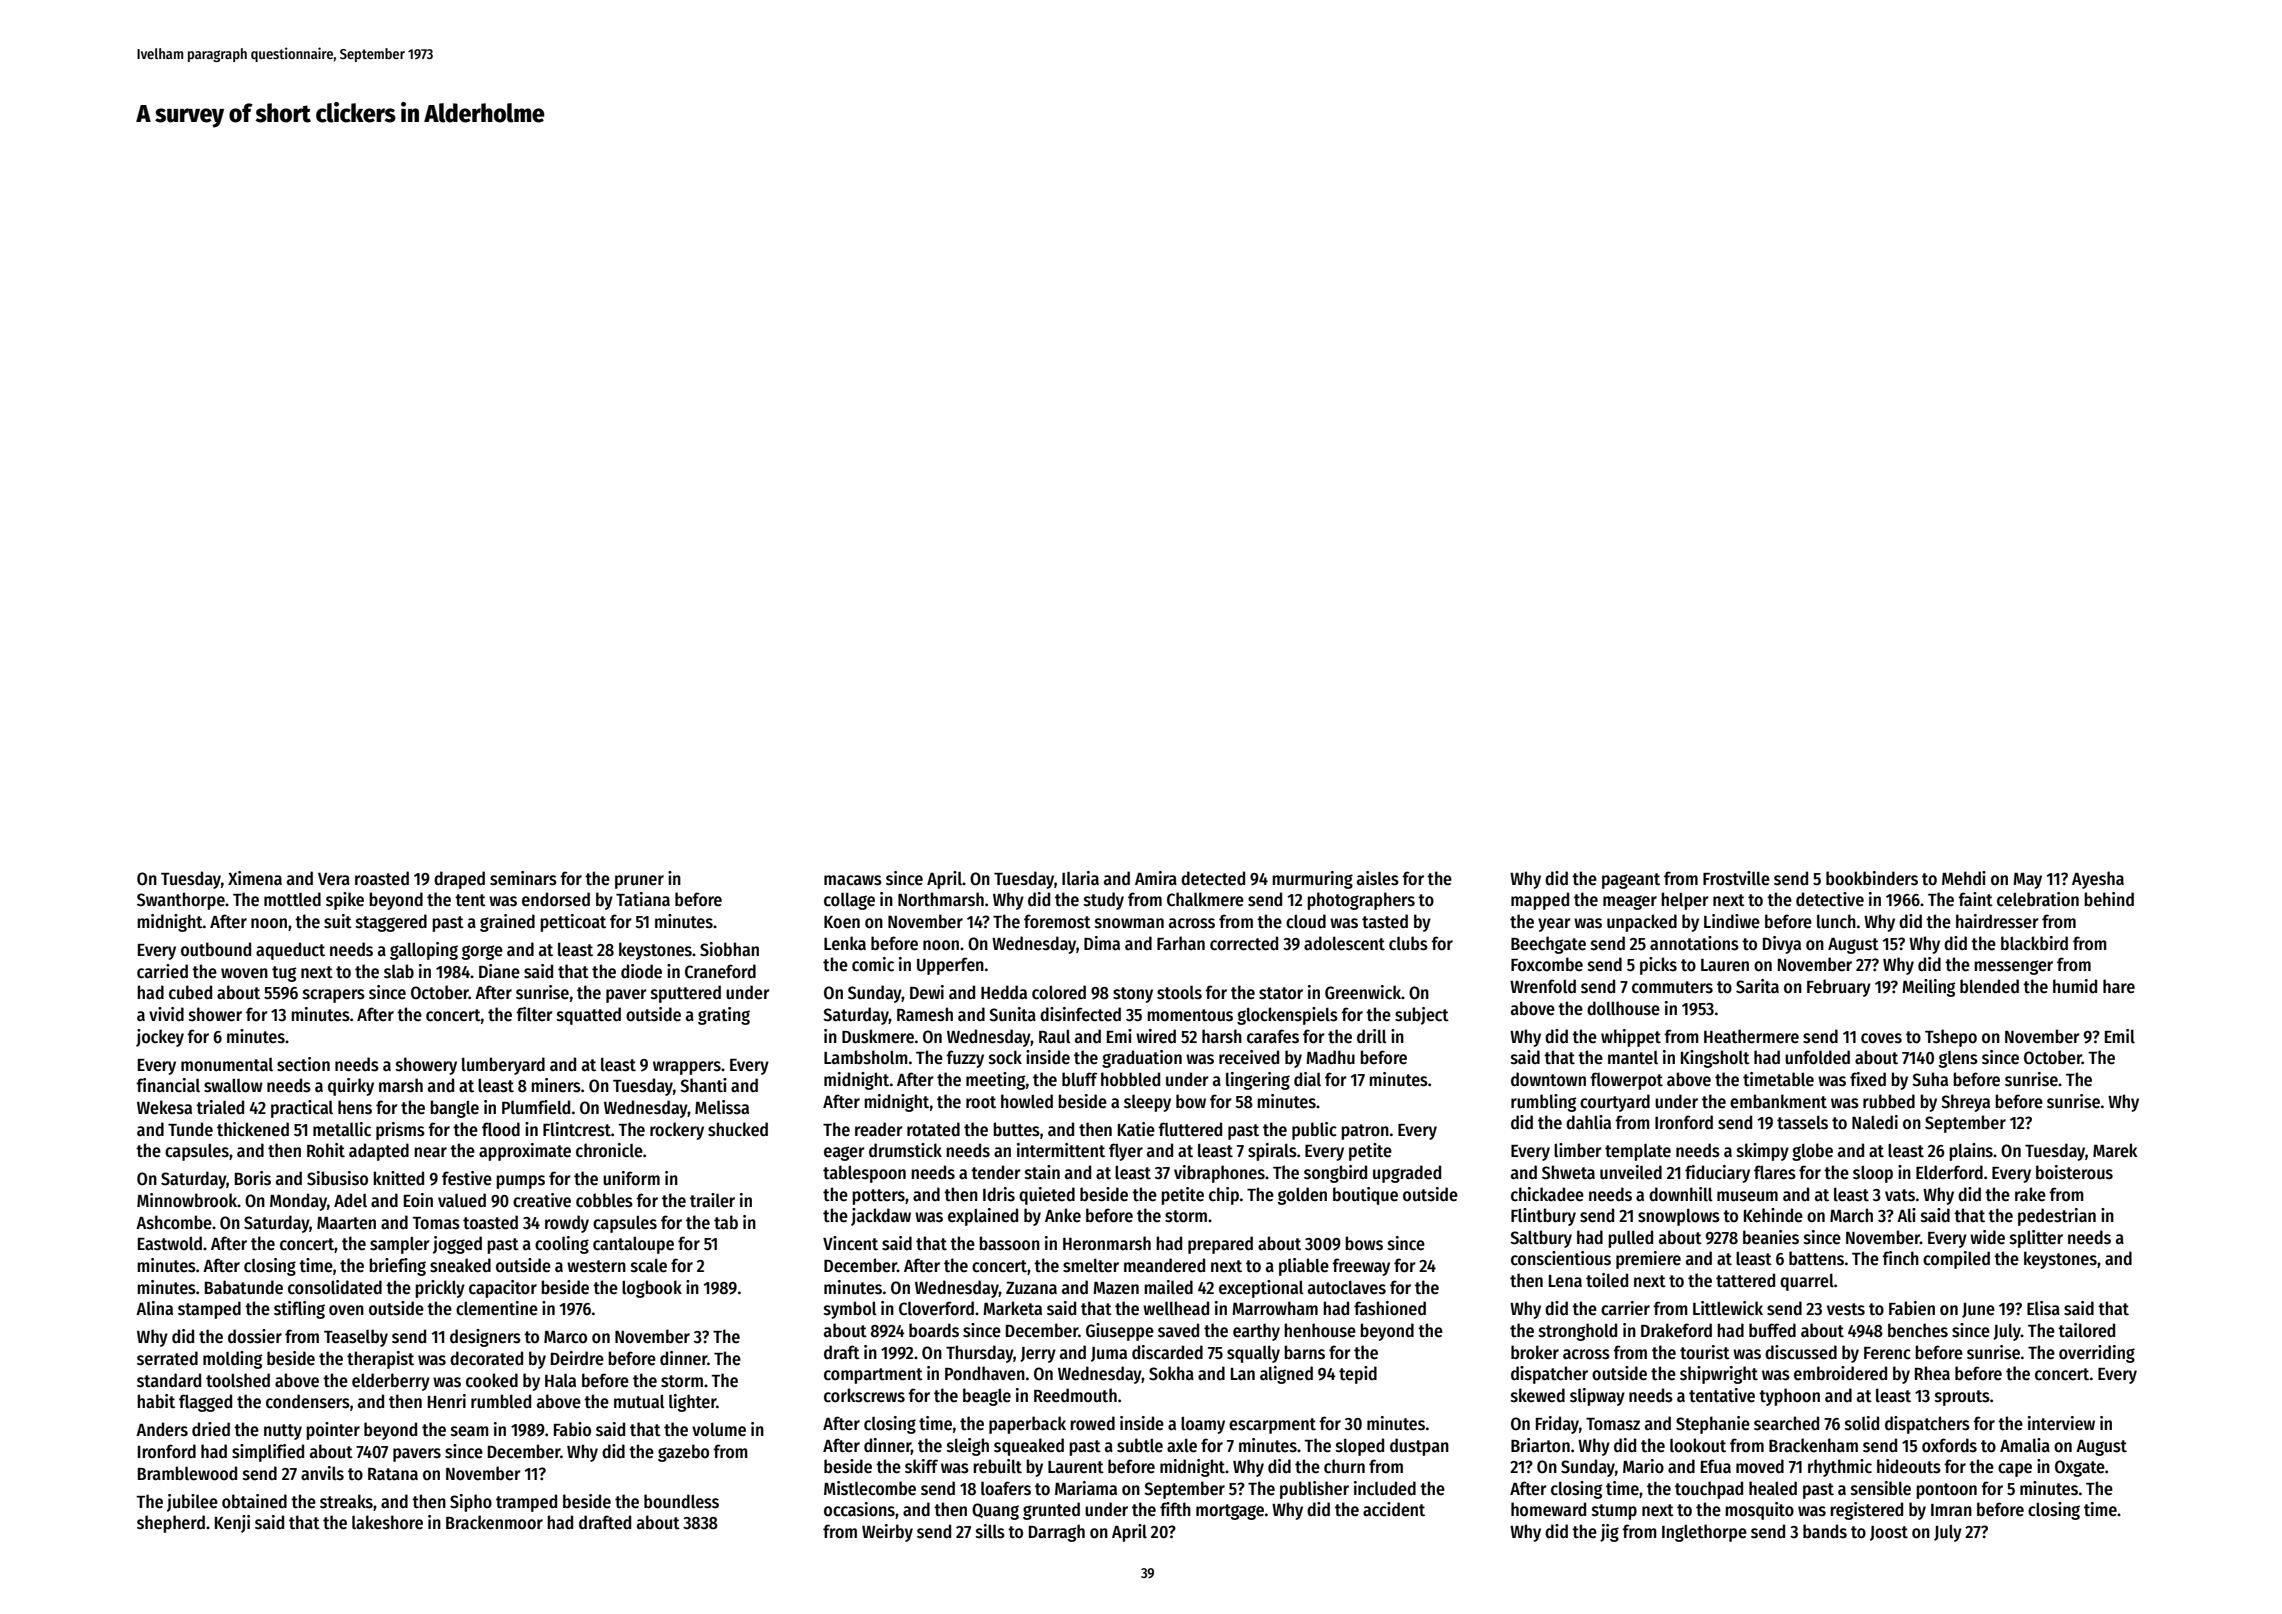  What do you see at coordinates (1771, 1237) in the screenshot?
I see `beanies` at bounding box center [1771, 1237].
